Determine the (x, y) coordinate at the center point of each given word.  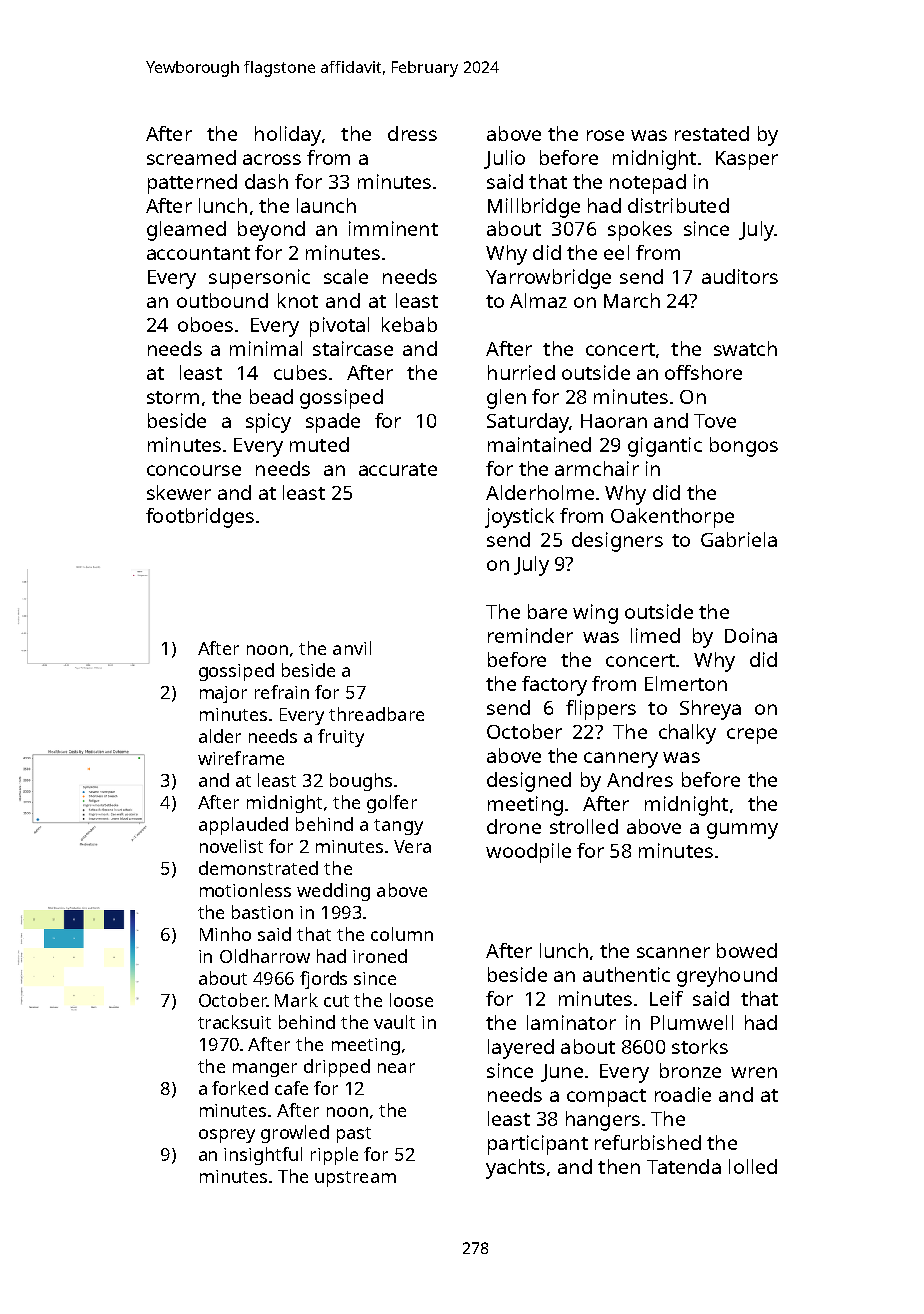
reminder (530, 635)
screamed (191, 157)
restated (712, 133)
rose (605, 135)
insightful (263, 1156)
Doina (751, 635)
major (223, 694)
